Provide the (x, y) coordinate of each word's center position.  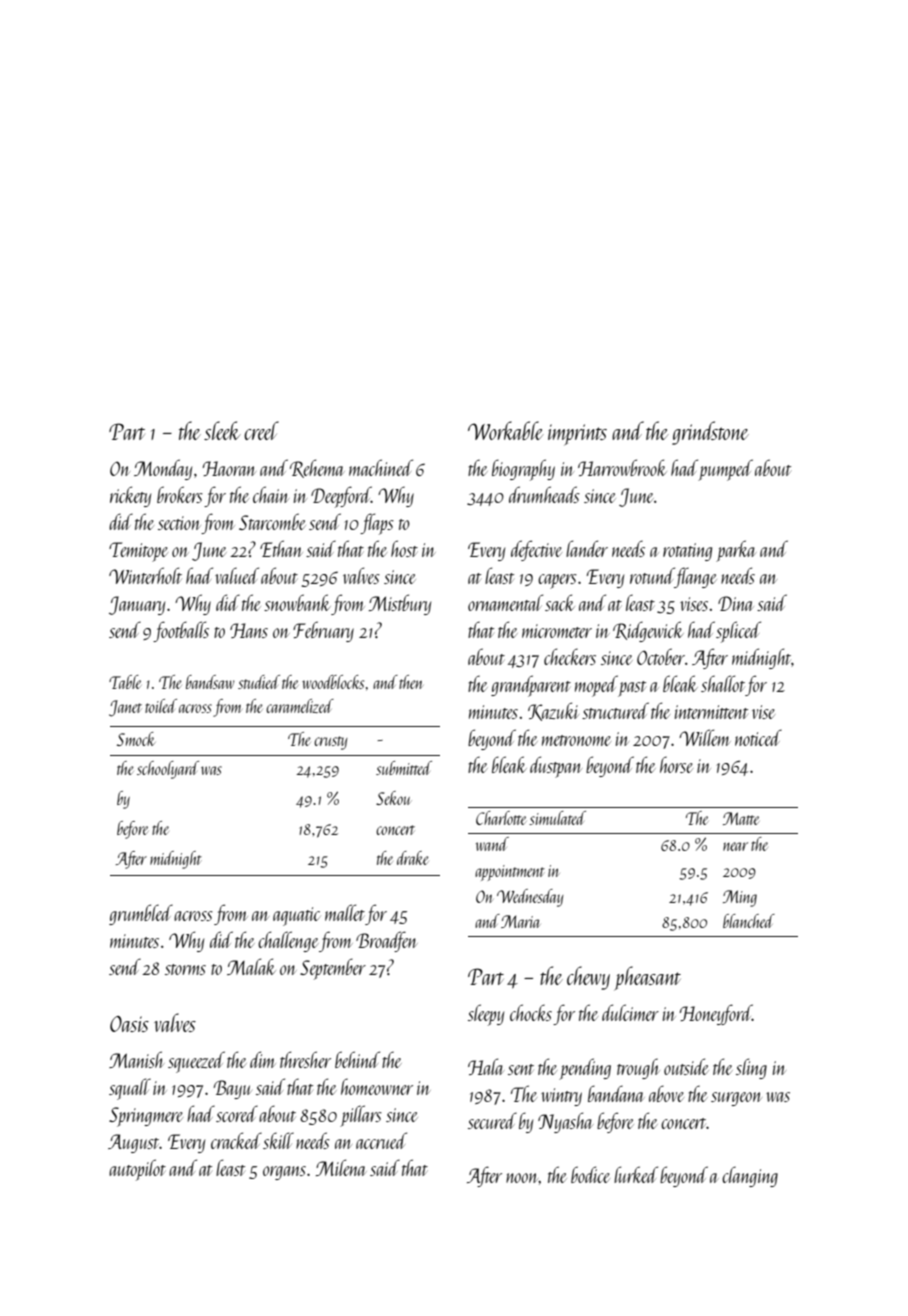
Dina (735, 603)
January (137, 605)
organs (284, 1173)
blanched (749, 921)
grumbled (141, 914)
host (404, 548)
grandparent (531, 686)
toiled (161, 706)
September (333, 969)
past (632, 689)
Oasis (129, 1024)
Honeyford (716, 1014)
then (411, 682)
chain (271, 494)
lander (587, 548)
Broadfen (387, 941)
